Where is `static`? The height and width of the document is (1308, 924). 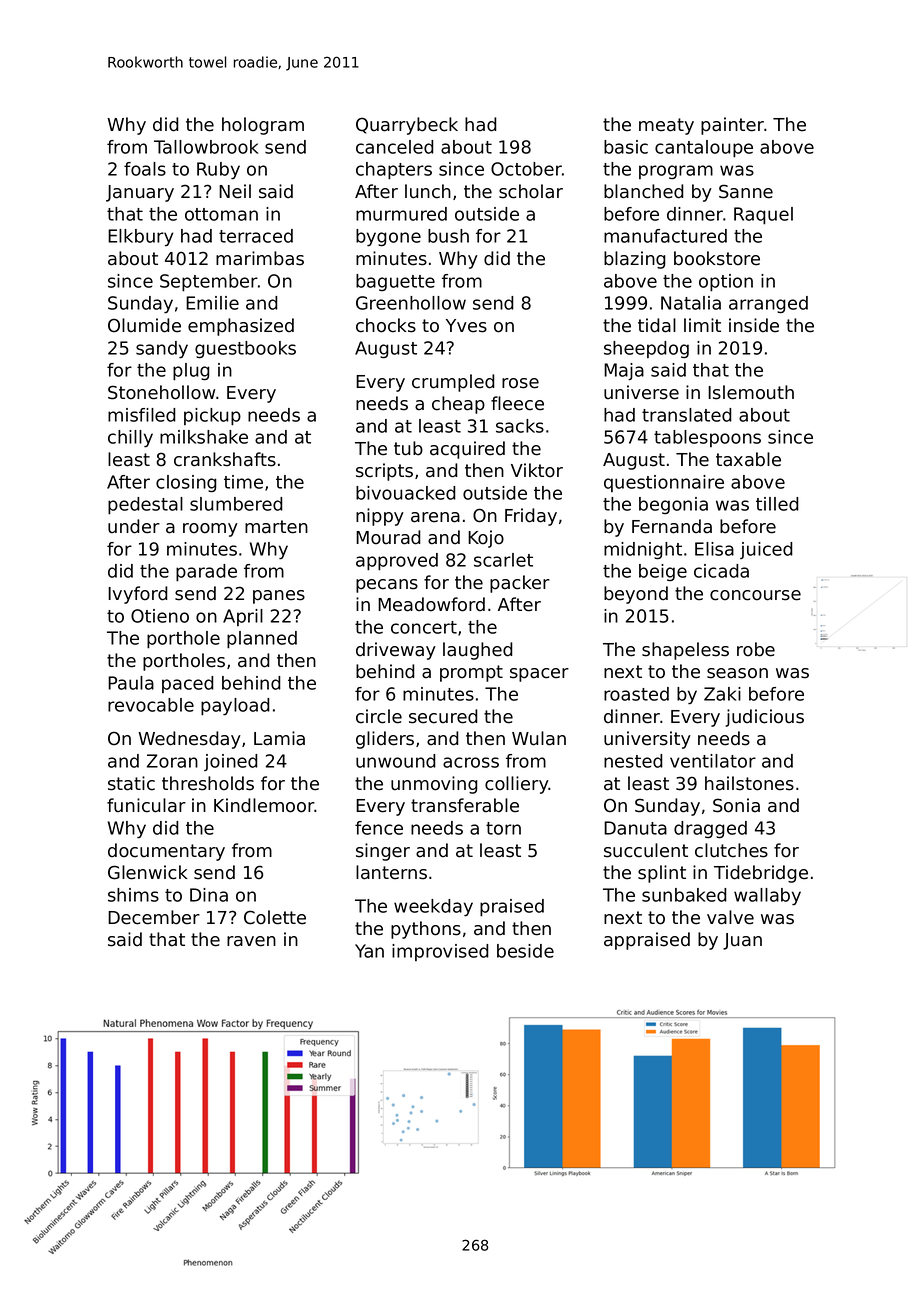
static is located at coordinates (131, 783).
